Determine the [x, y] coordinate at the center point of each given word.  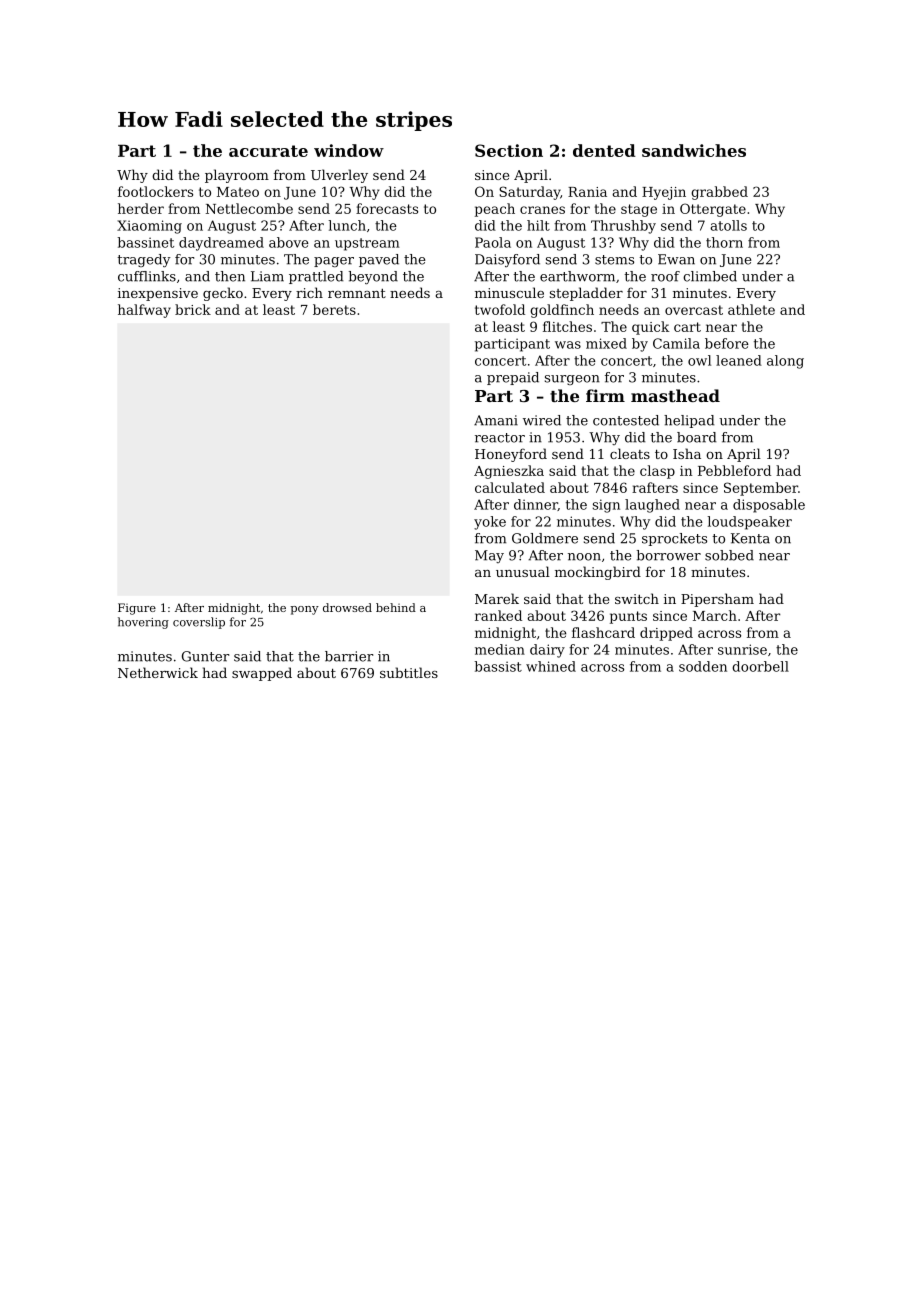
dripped [666, 634]
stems [614, 260]
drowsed [347, 607]
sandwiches [694, 150]
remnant [357, 293]
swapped [262, 674]
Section [509, 150]
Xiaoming [149, 227]
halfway [144, 311]
